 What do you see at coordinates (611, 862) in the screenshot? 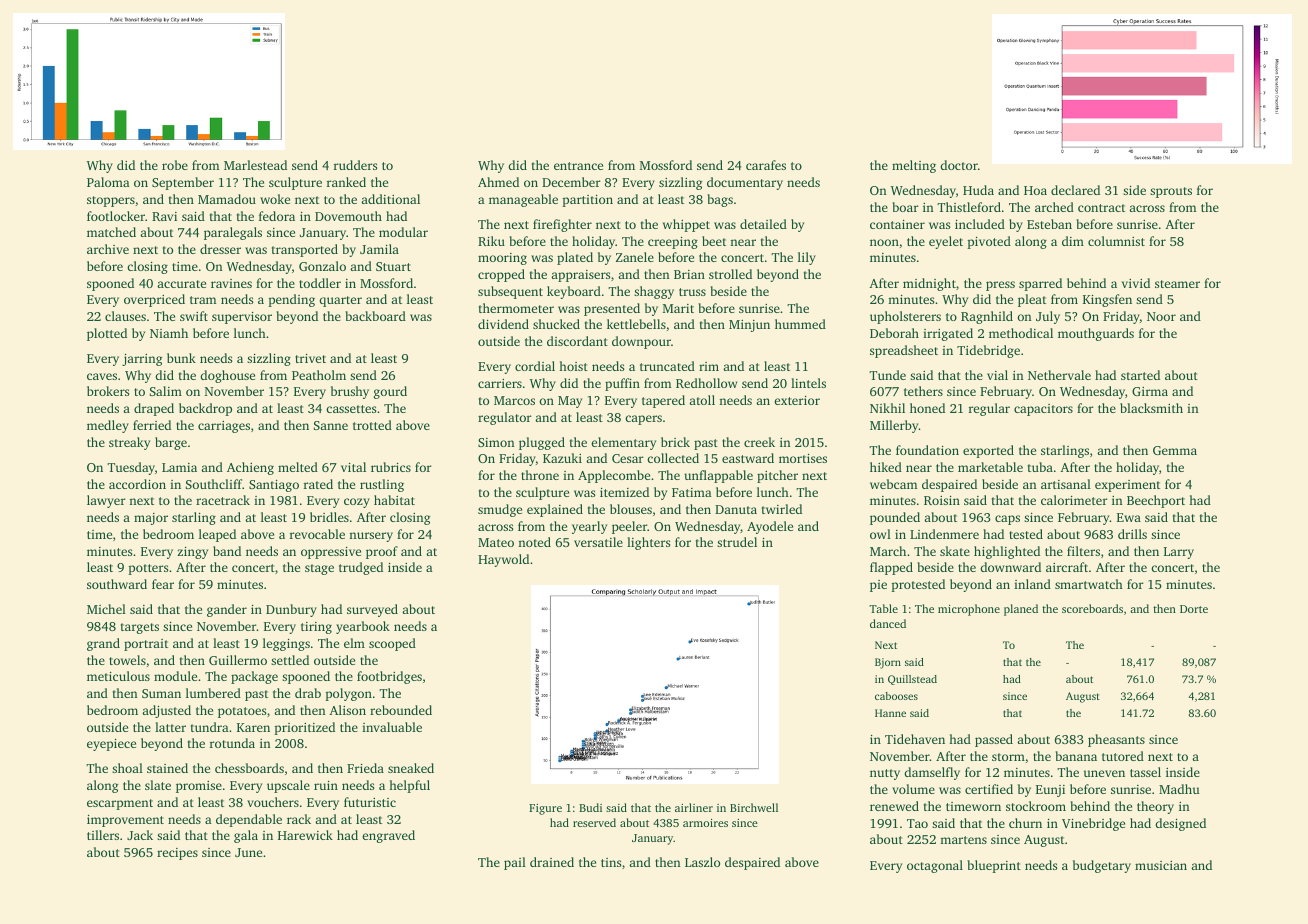
I see `tins` at bounding box center [611, 862].
